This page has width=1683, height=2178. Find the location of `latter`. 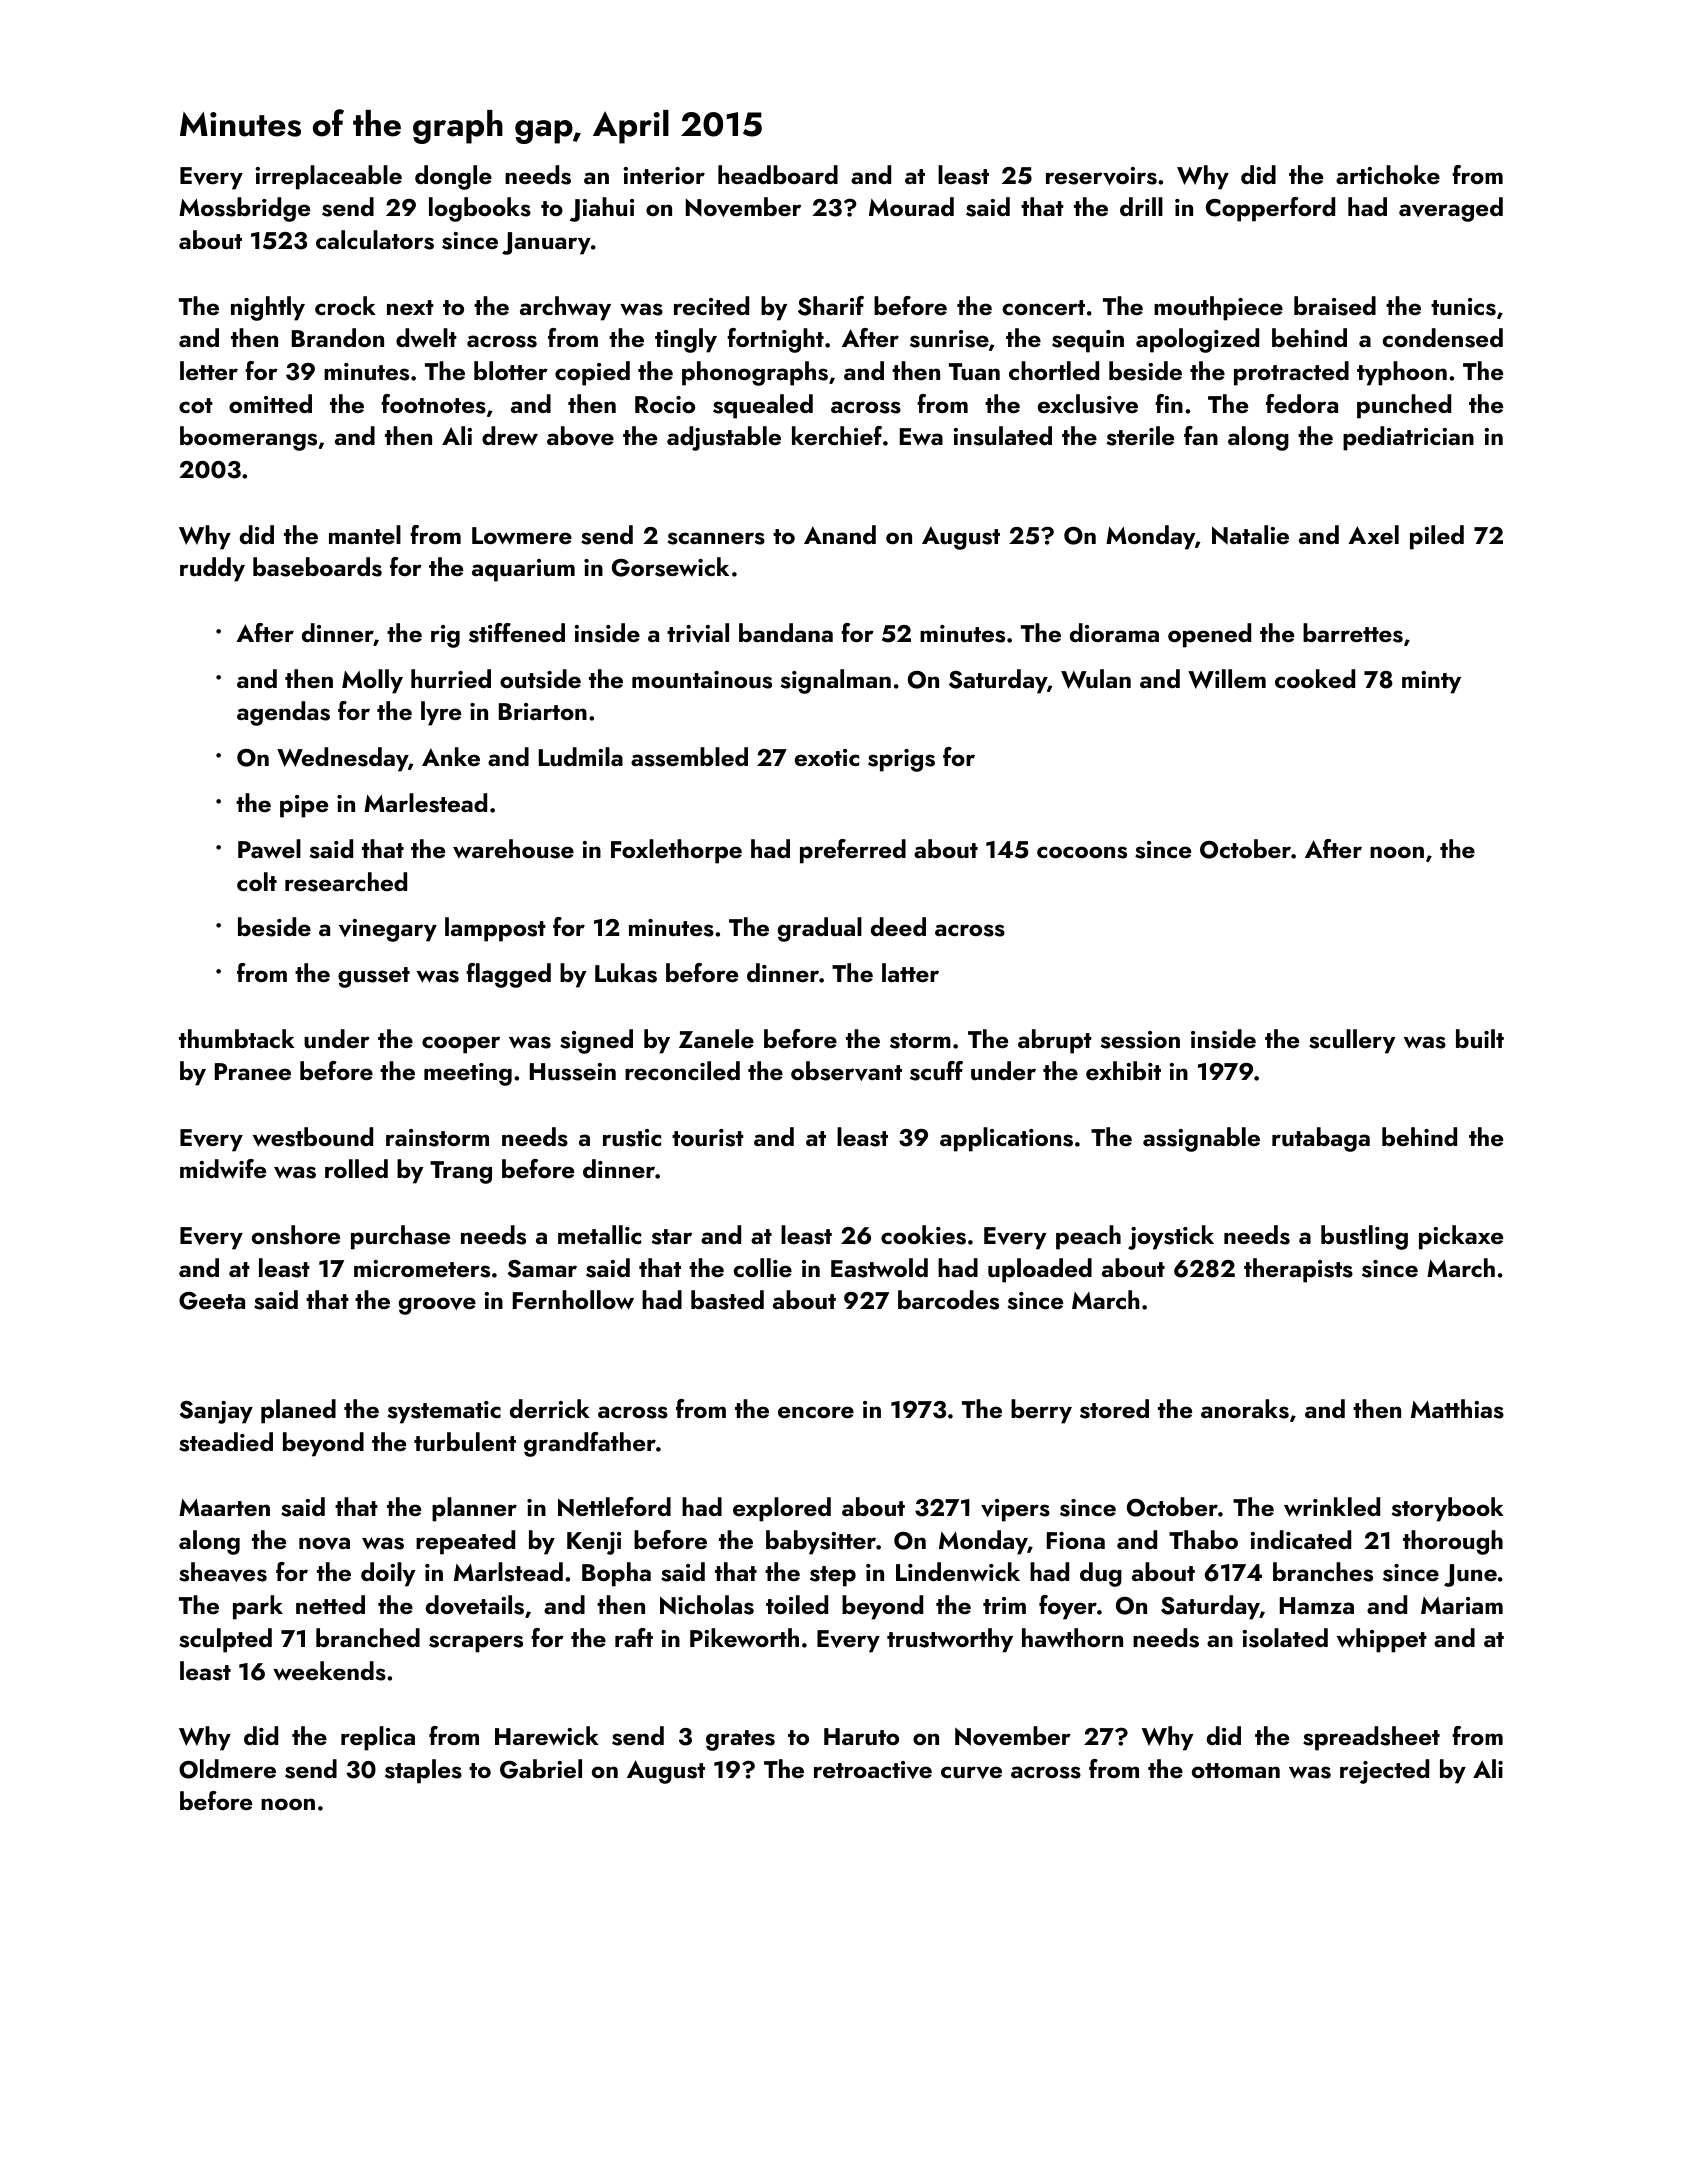

latter is located at coordinates (910, 972).
